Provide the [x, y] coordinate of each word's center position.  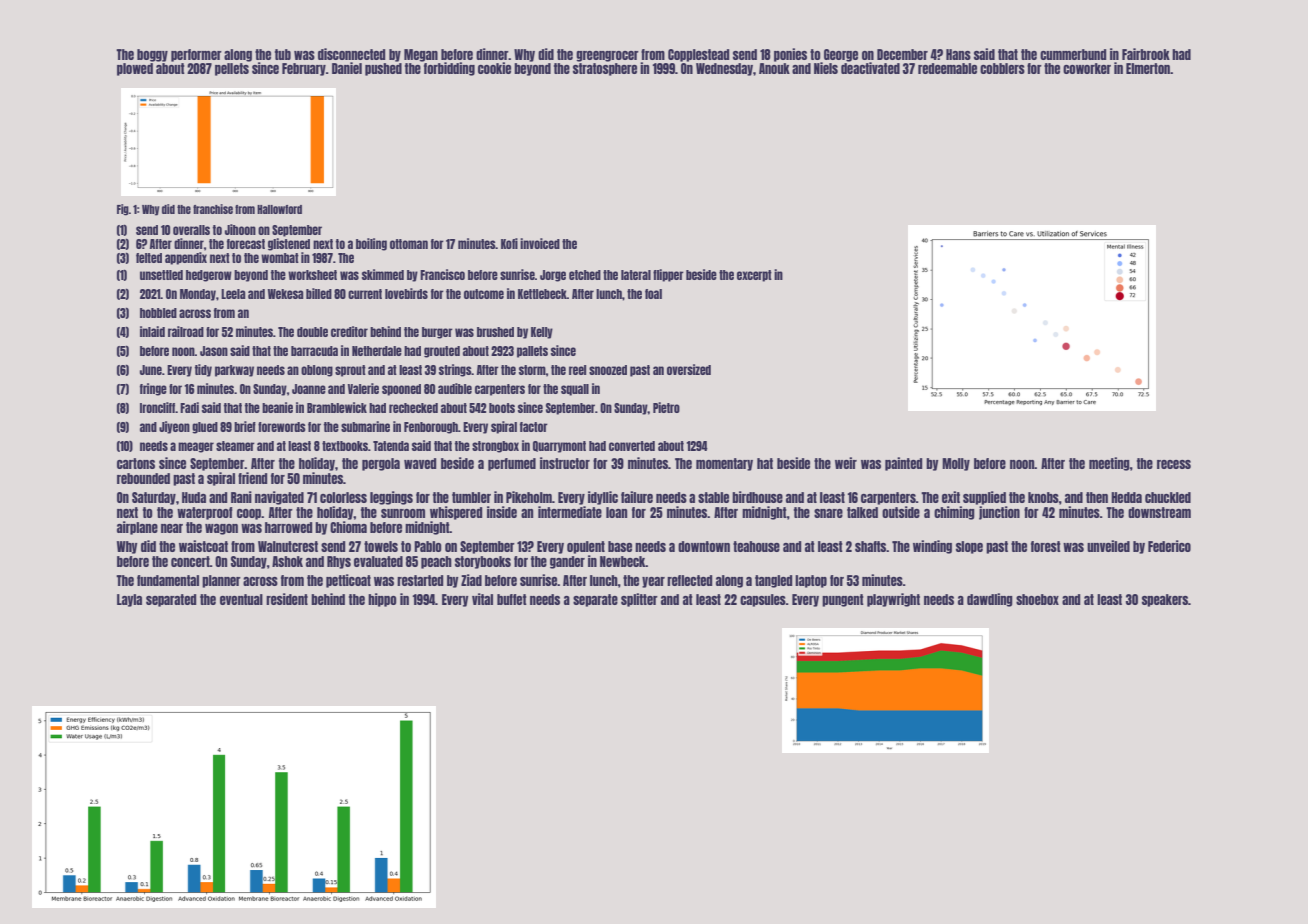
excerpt [754, 276]
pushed [383, 69]
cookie [494, 68]
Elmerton [1148, 68]
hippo [382, 600]
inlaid [152, 331]
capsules [763, 600]
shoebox [1037, 599]
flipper [668, 275]
